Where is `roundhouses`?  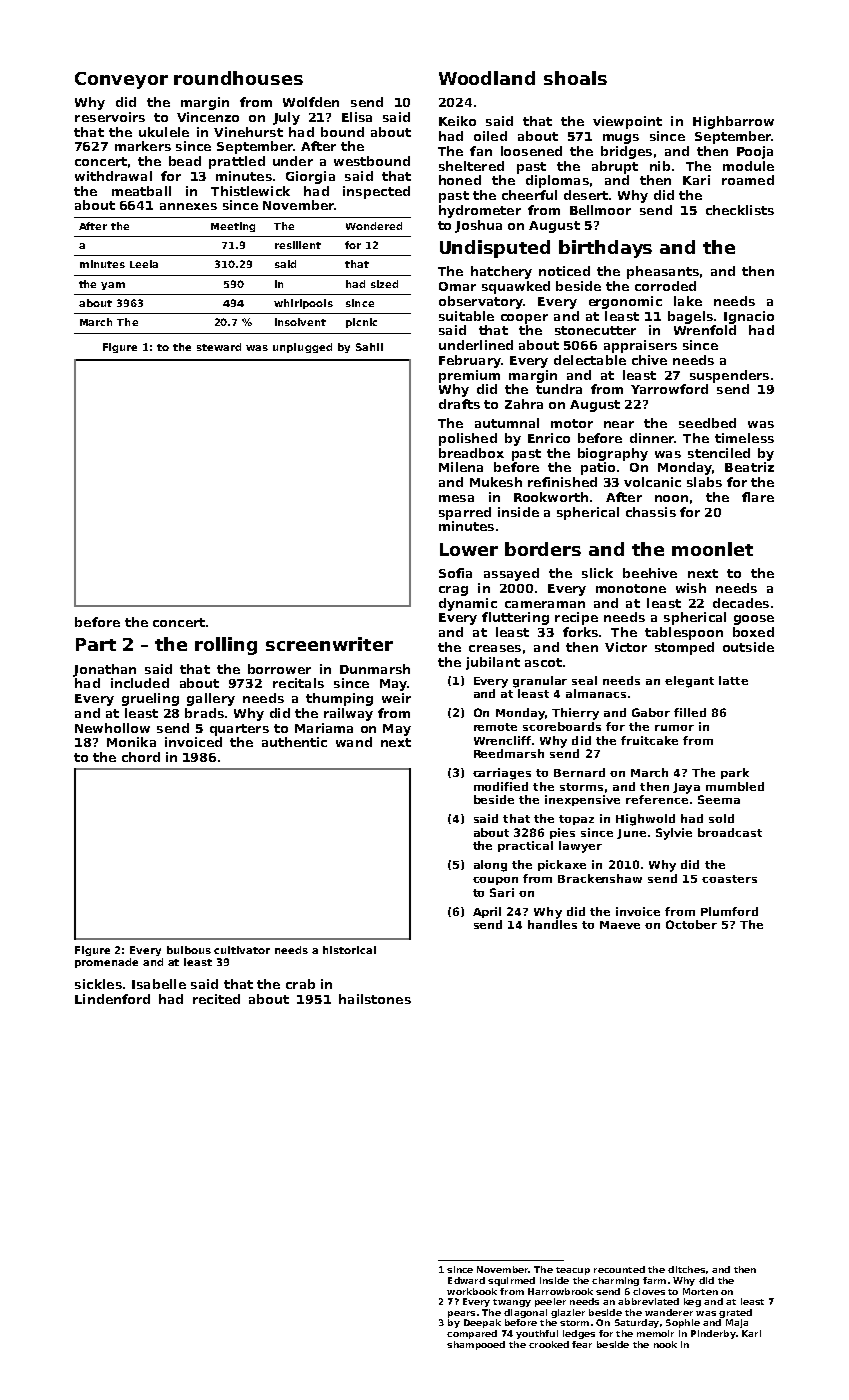 roundhouses is located at coordinates (238, 78).
